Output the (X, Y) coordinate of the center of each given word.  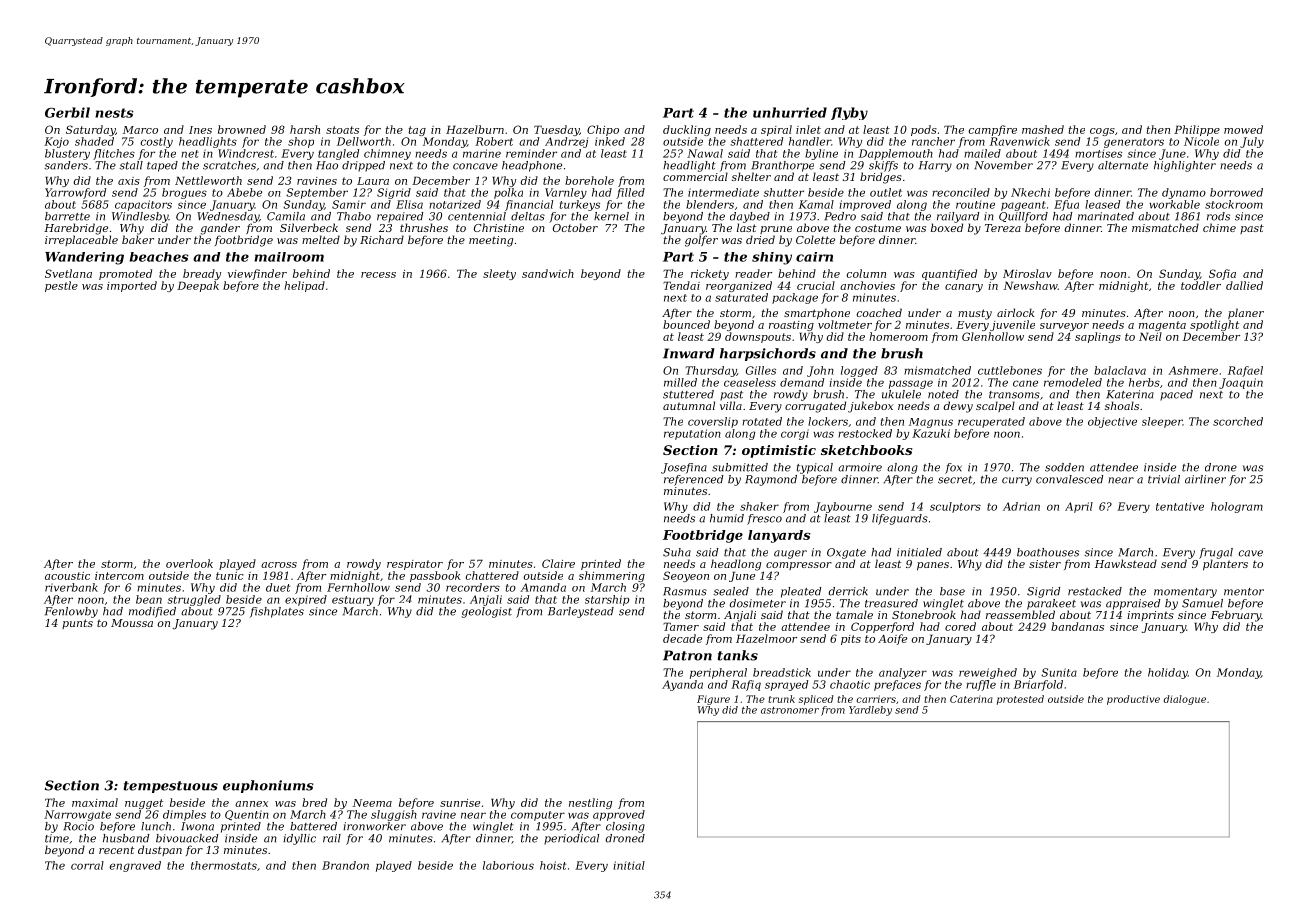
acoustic (67, 576)
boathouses (1048, 552)
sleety (499, 274)
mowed (1243, 129)
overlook (189, 563)
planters (1225, 565)
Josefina (684, 468)
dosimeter (758, 603)
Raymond (771, 480)
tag (417, 131)
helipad (304, 286)
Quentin (247, 815)
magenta (1162, 326)
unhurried (790, 112)
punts (77, 624)
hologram (1237, 507)
